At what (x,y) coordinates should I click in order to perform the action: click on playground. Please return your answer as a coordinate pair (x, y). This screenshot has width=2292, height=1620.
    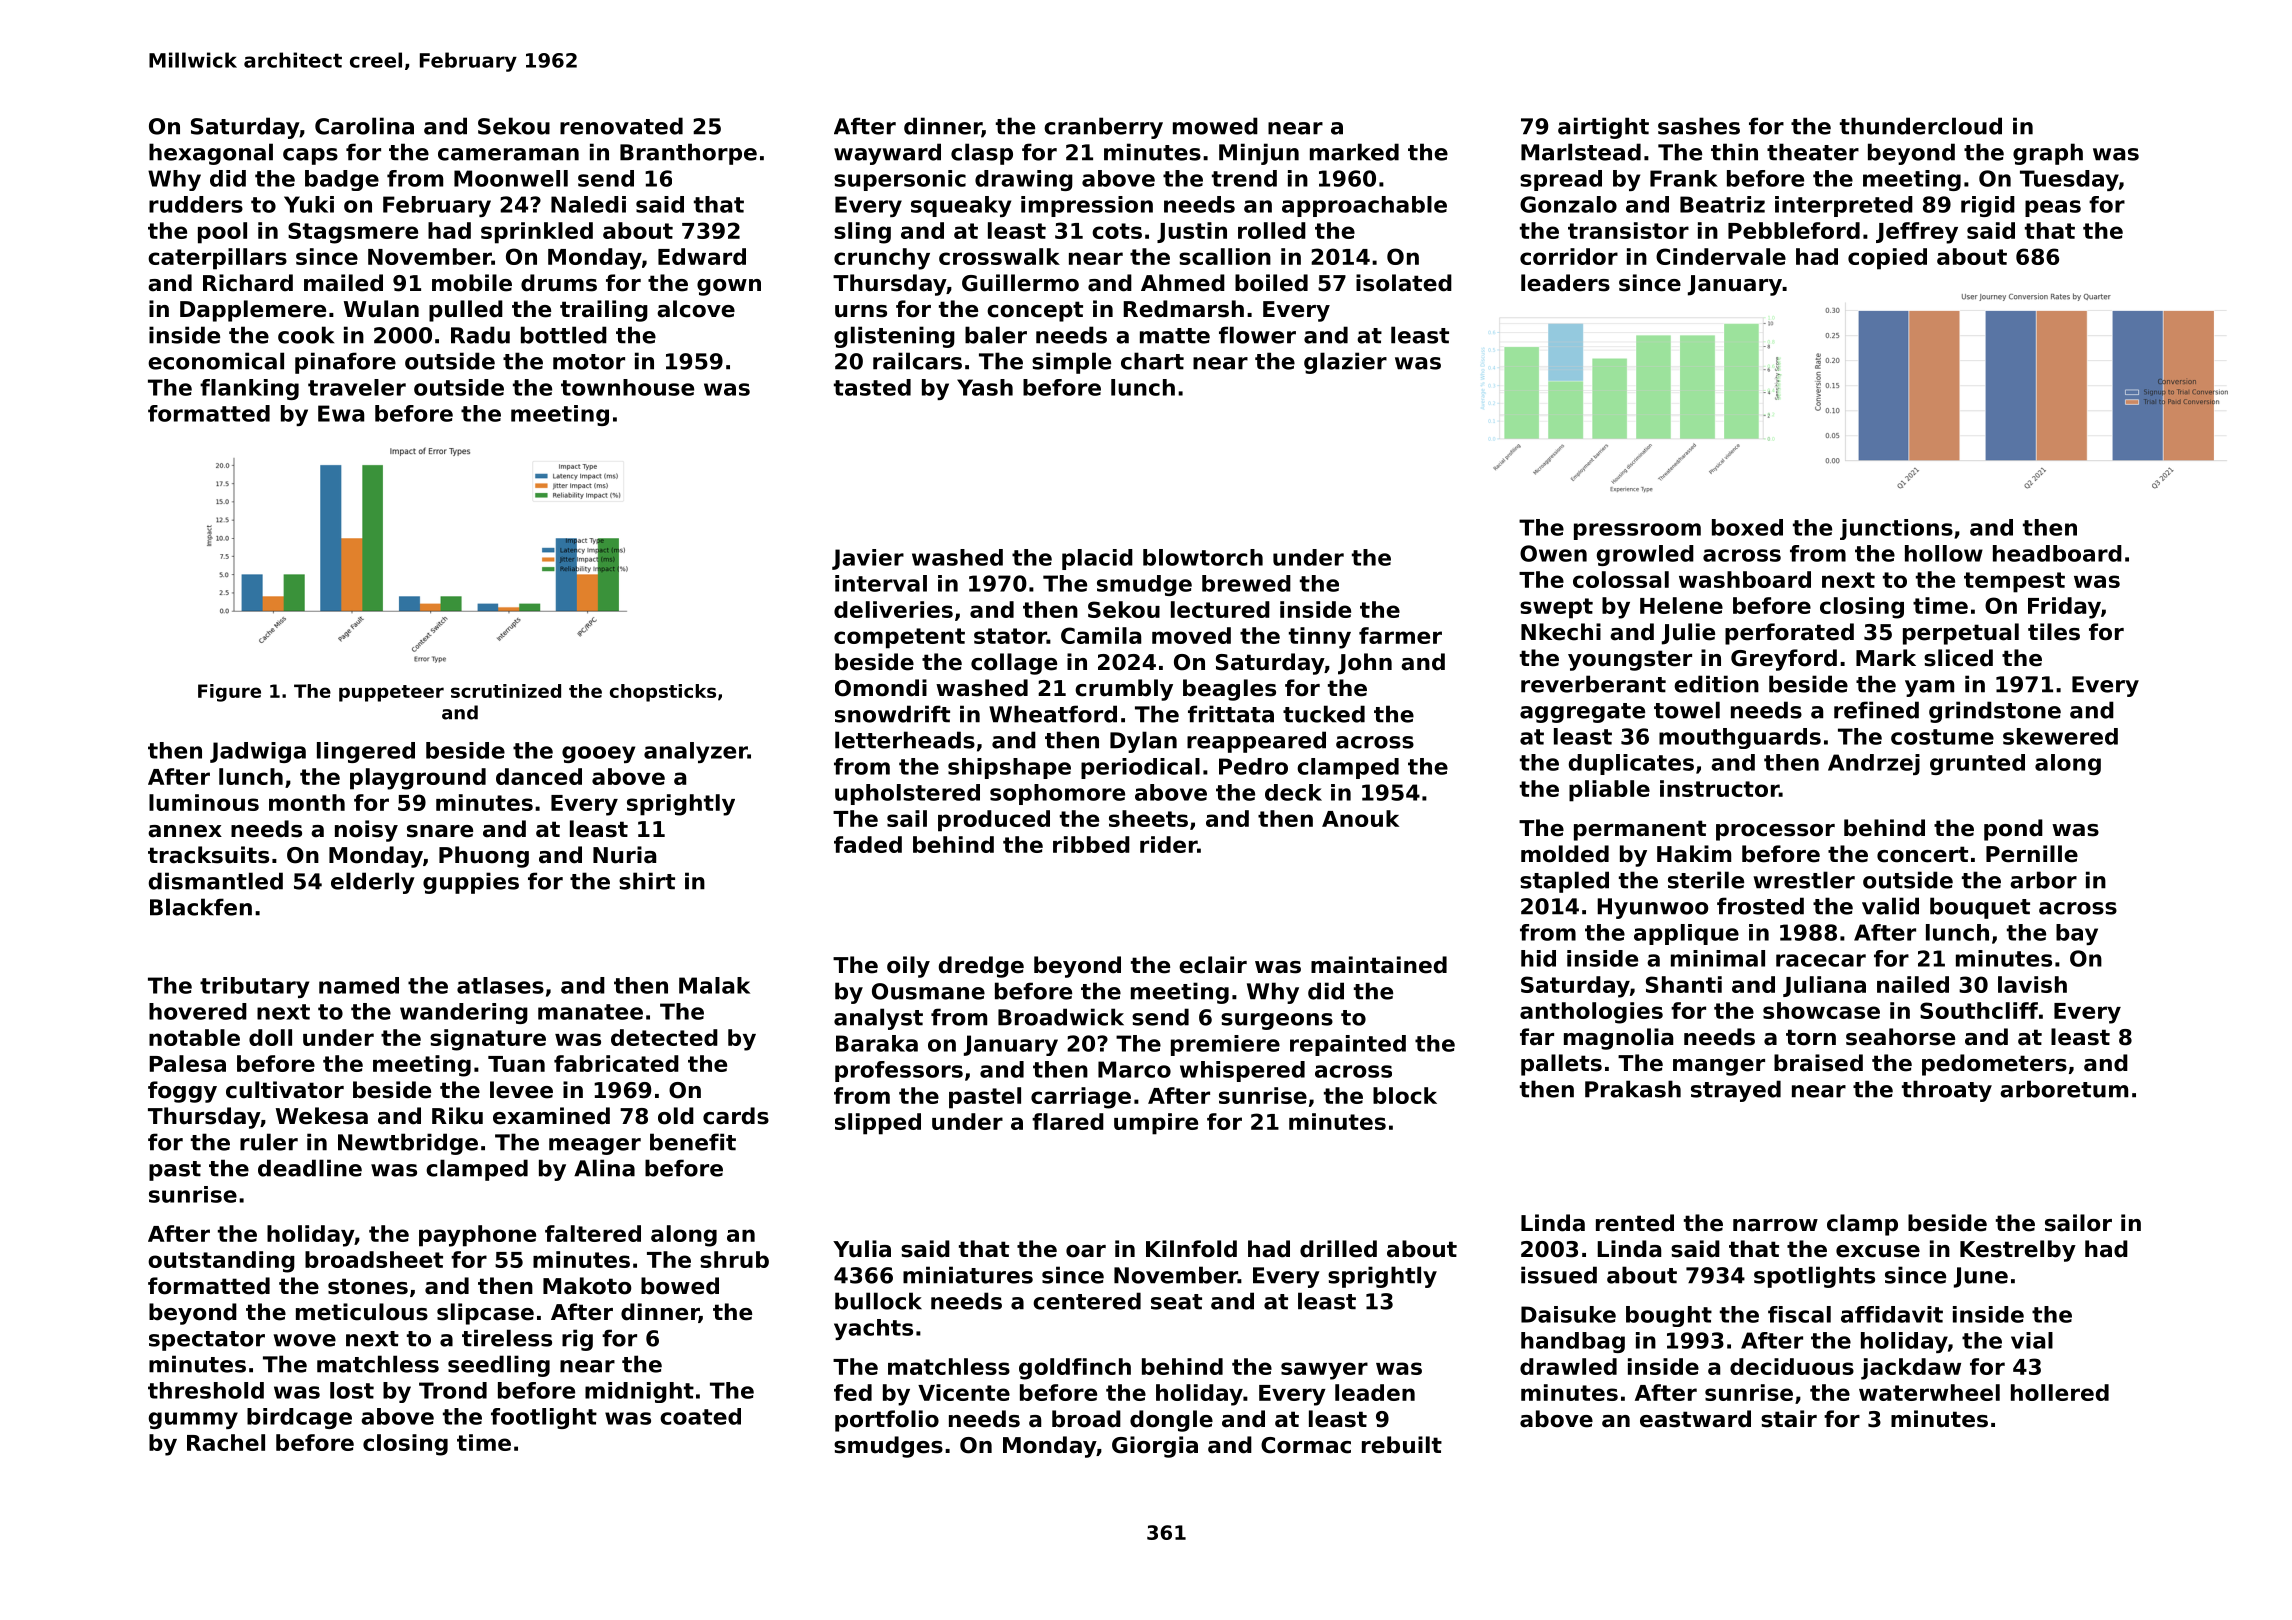
    Looking at the image, I should click on (418, 779).
